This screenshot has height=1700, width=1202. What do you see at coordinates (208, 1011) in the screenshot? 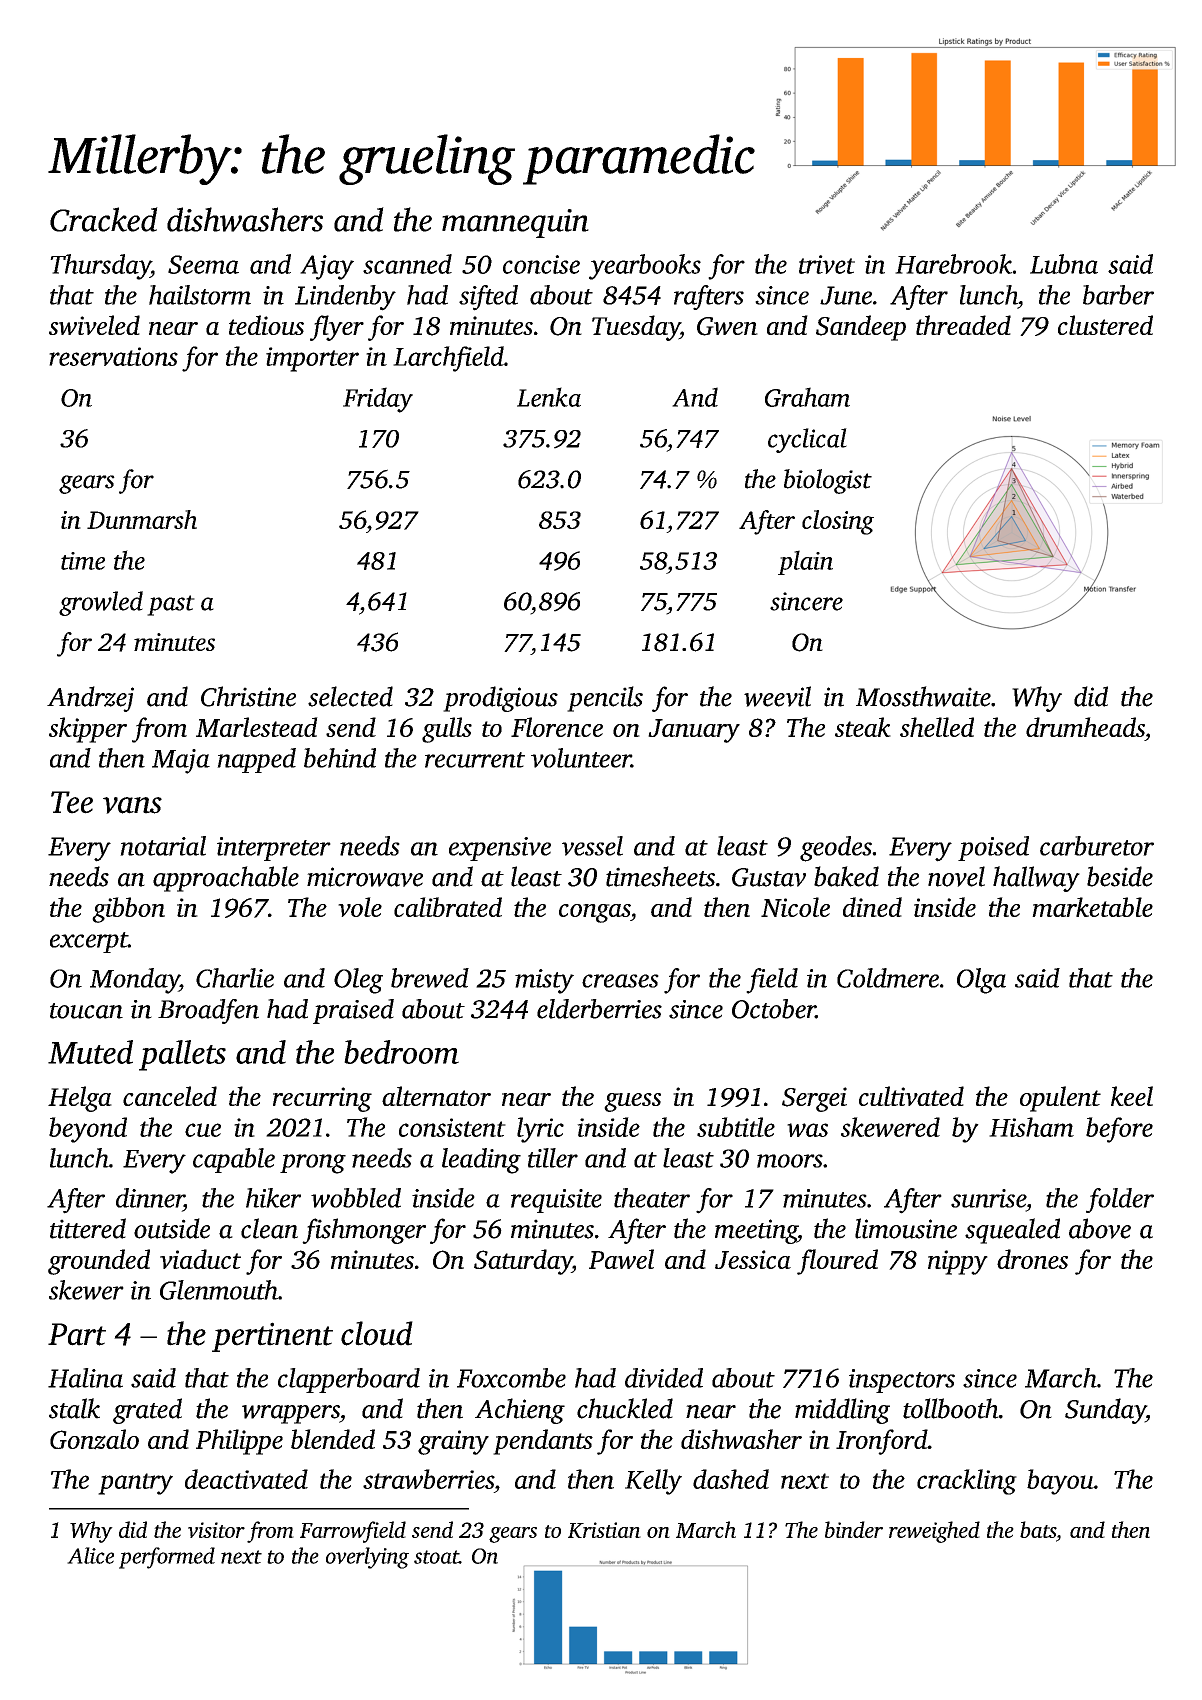
I see `Broadfen` at bounding box center [208, 1011].
